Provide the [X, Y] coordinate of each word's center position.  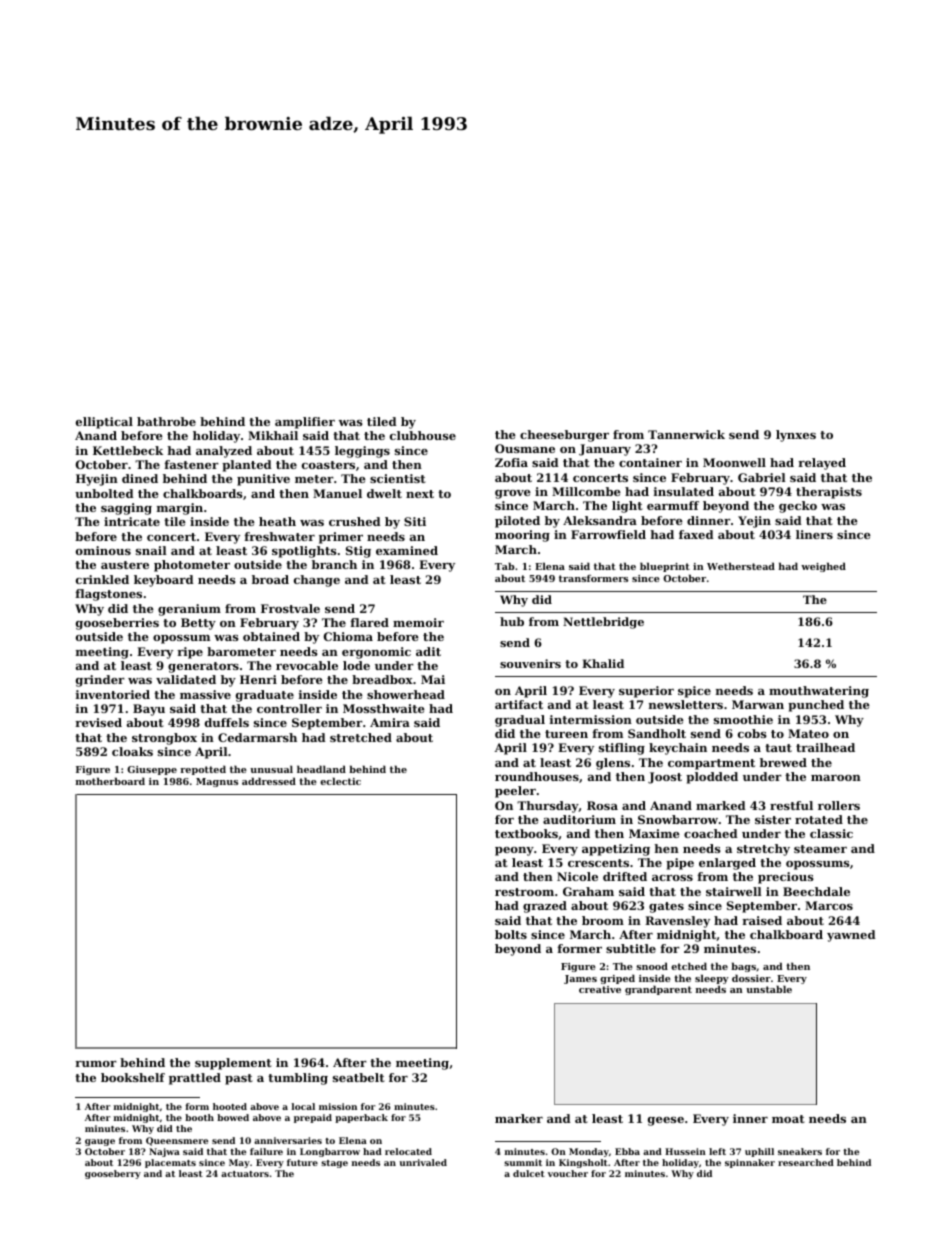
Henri [258, 679]
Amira [390, 722]
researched [806, 1162]
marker [519, 1118]
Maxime [654, 833]
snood [652, 966]
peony [514, 851]
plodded [712, 778]
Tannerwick [686, 434]
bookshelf [133, 1077]
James [580, 979]
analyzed [224, 452]
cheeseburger [564, 436]
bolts [511, 934]
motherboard [110, 781]
